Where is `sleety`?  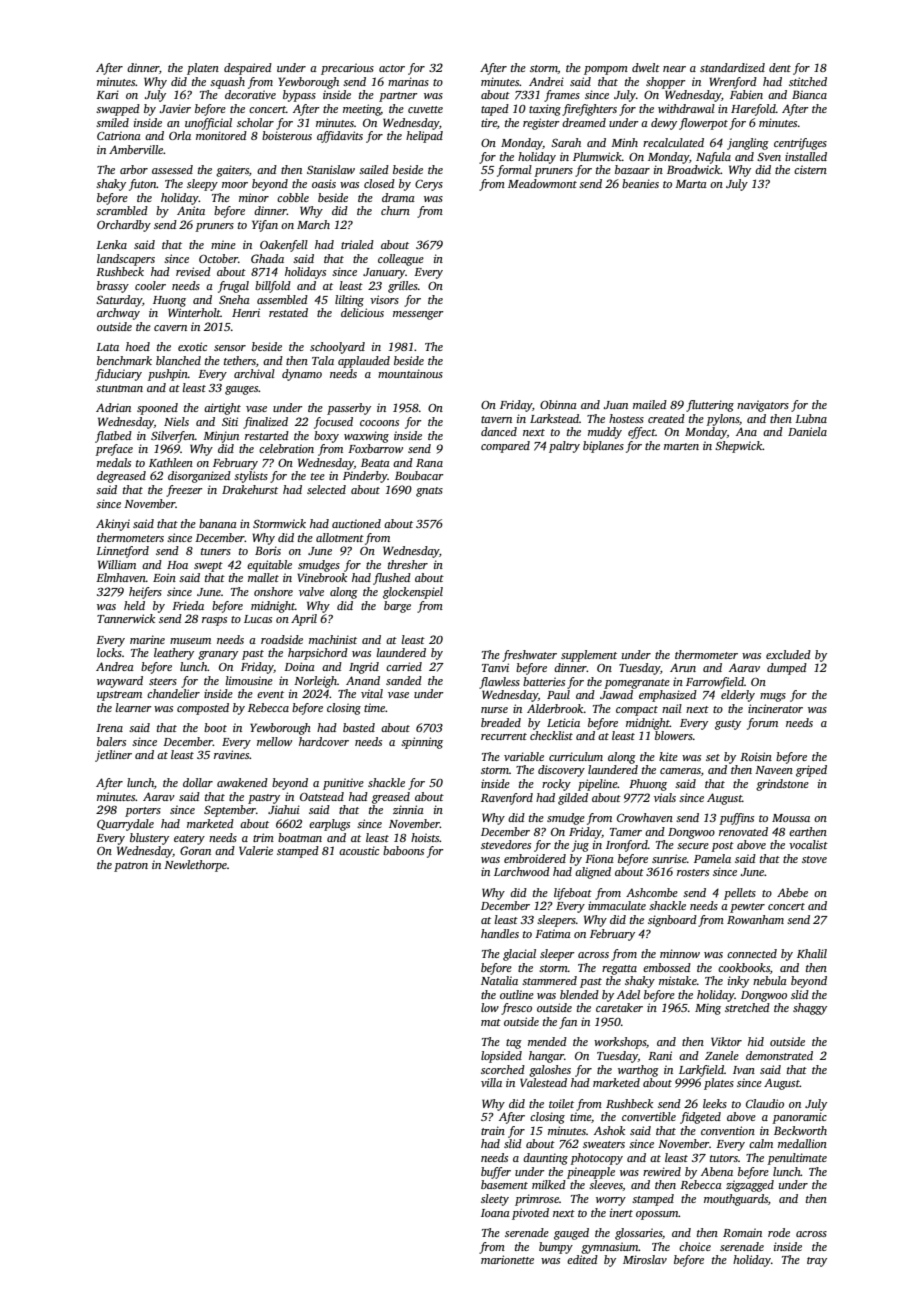 sleety is located at coordinates (495, 1200).
